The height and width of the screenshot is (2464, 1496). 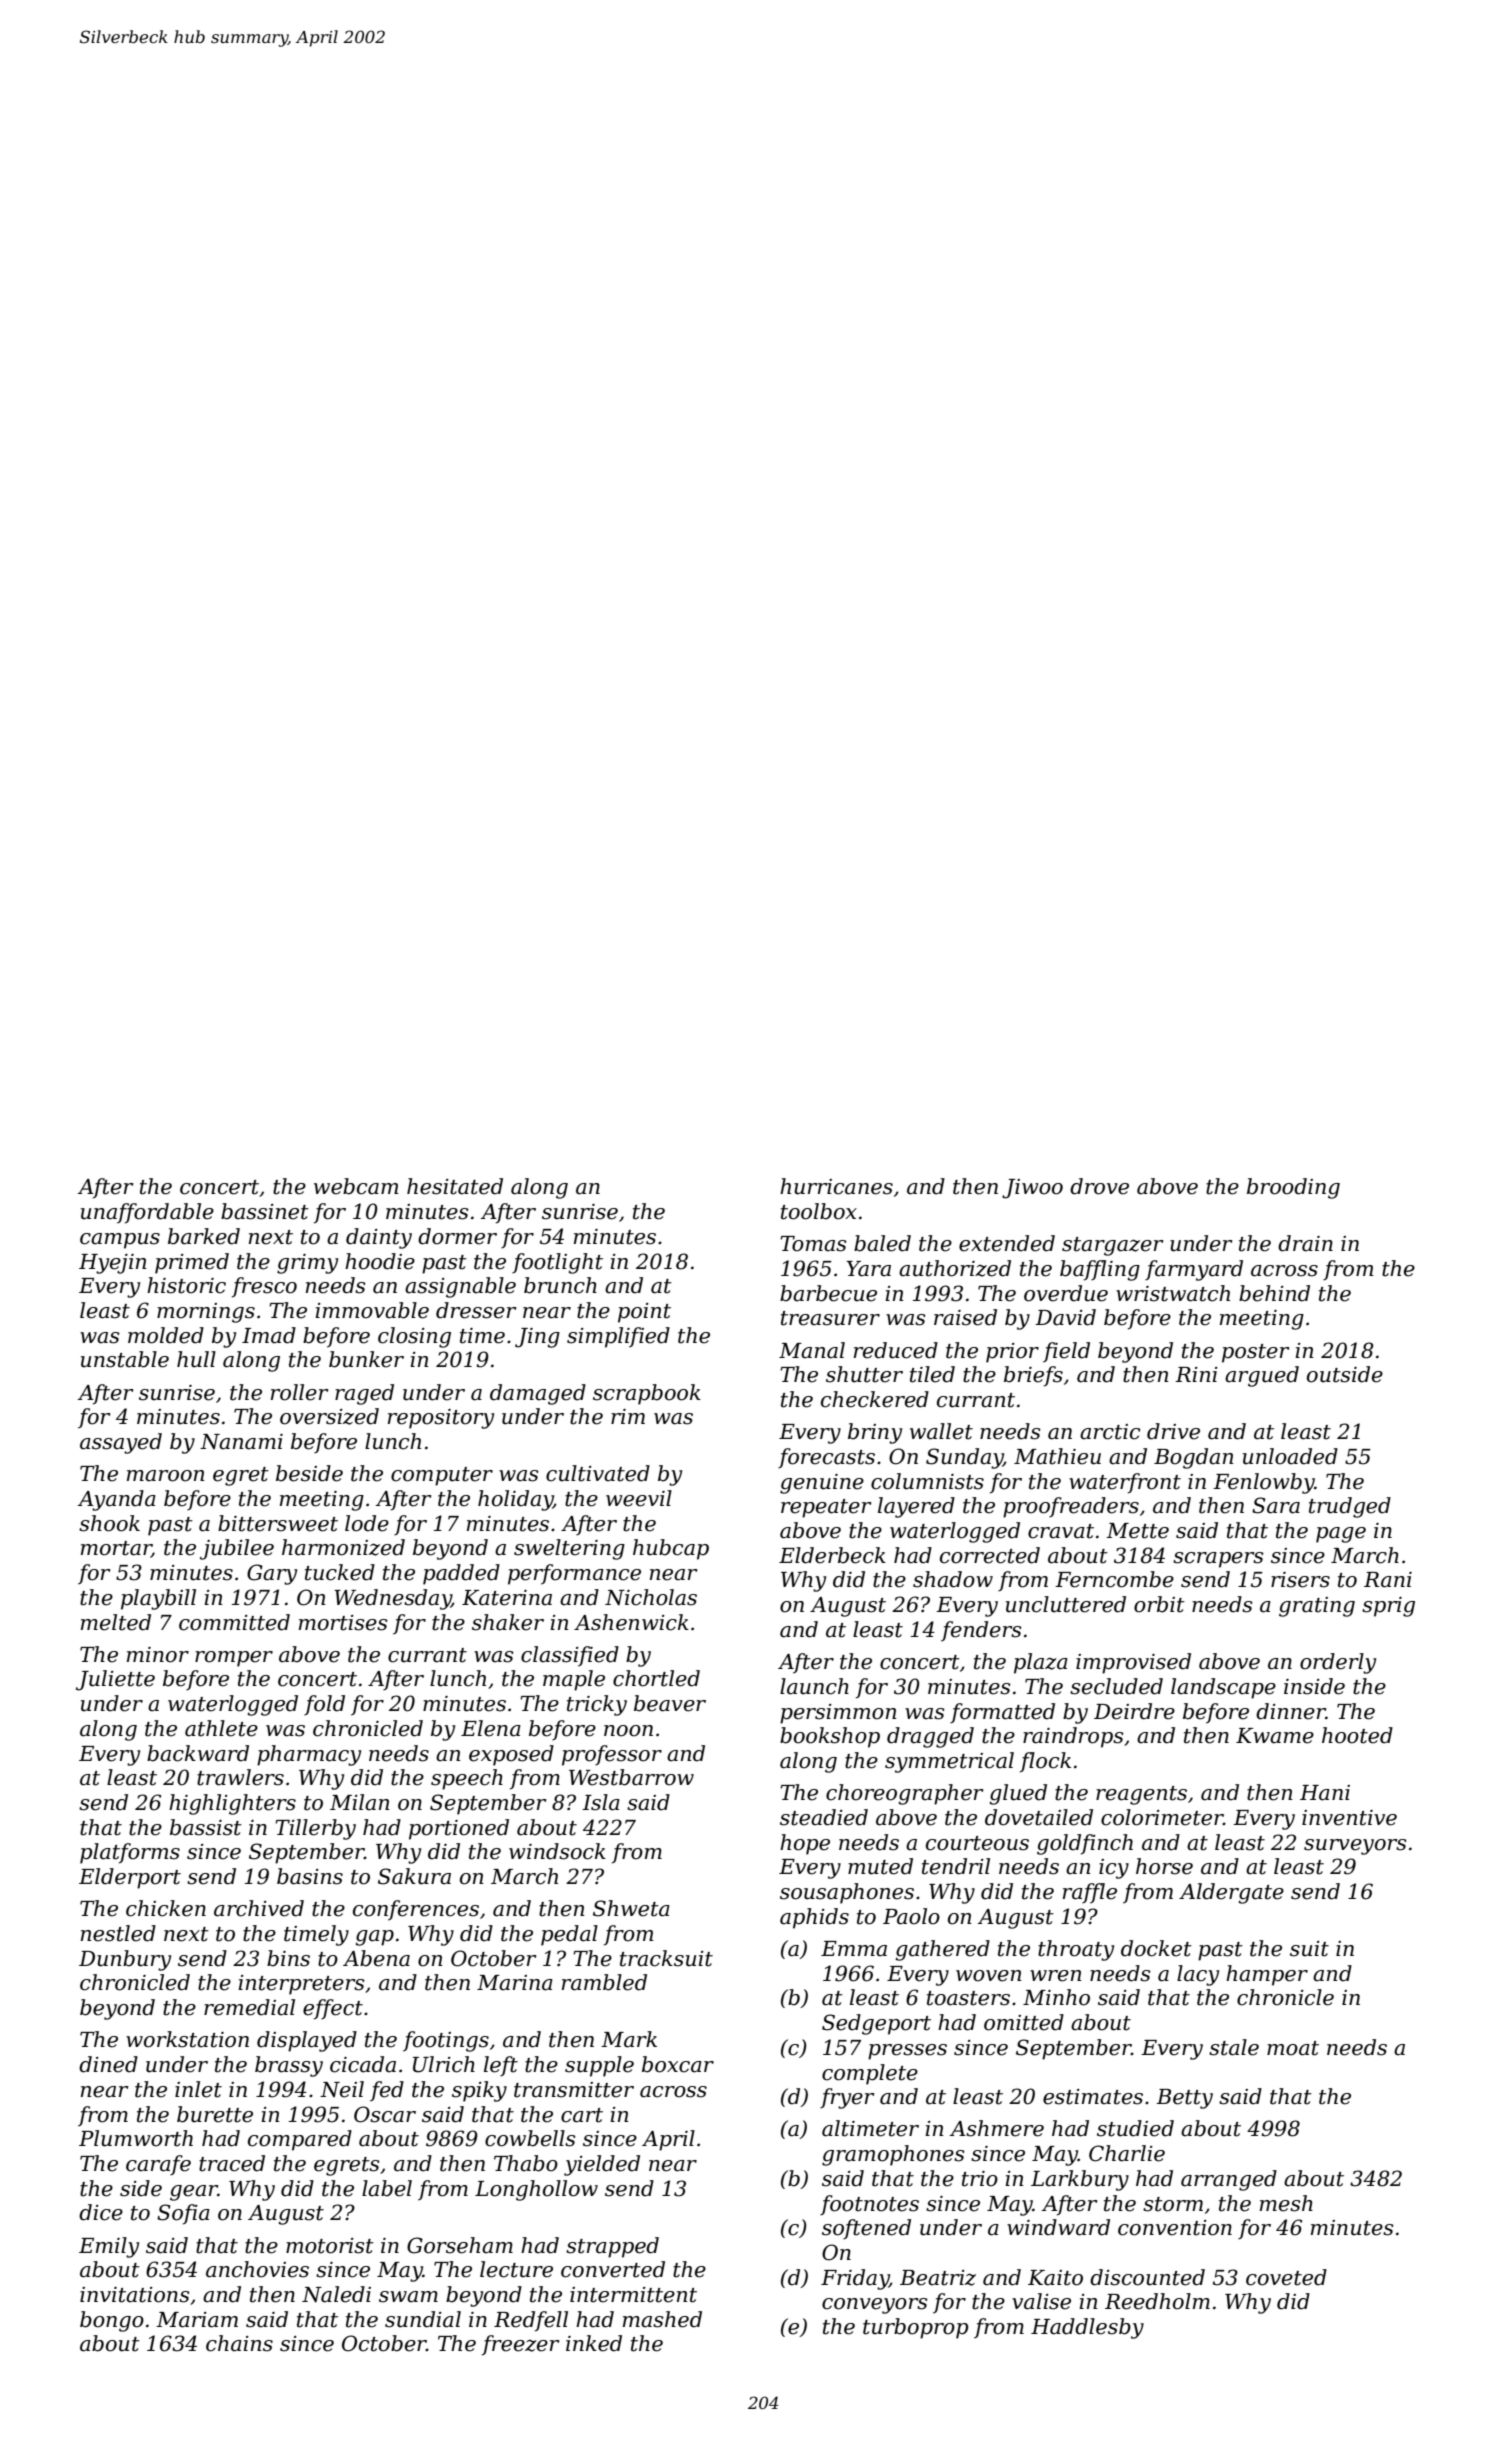 What do you see at coordinates (557, 1263) in the screenshot?
I see `footlight` at bounding box center [557, 1263].
